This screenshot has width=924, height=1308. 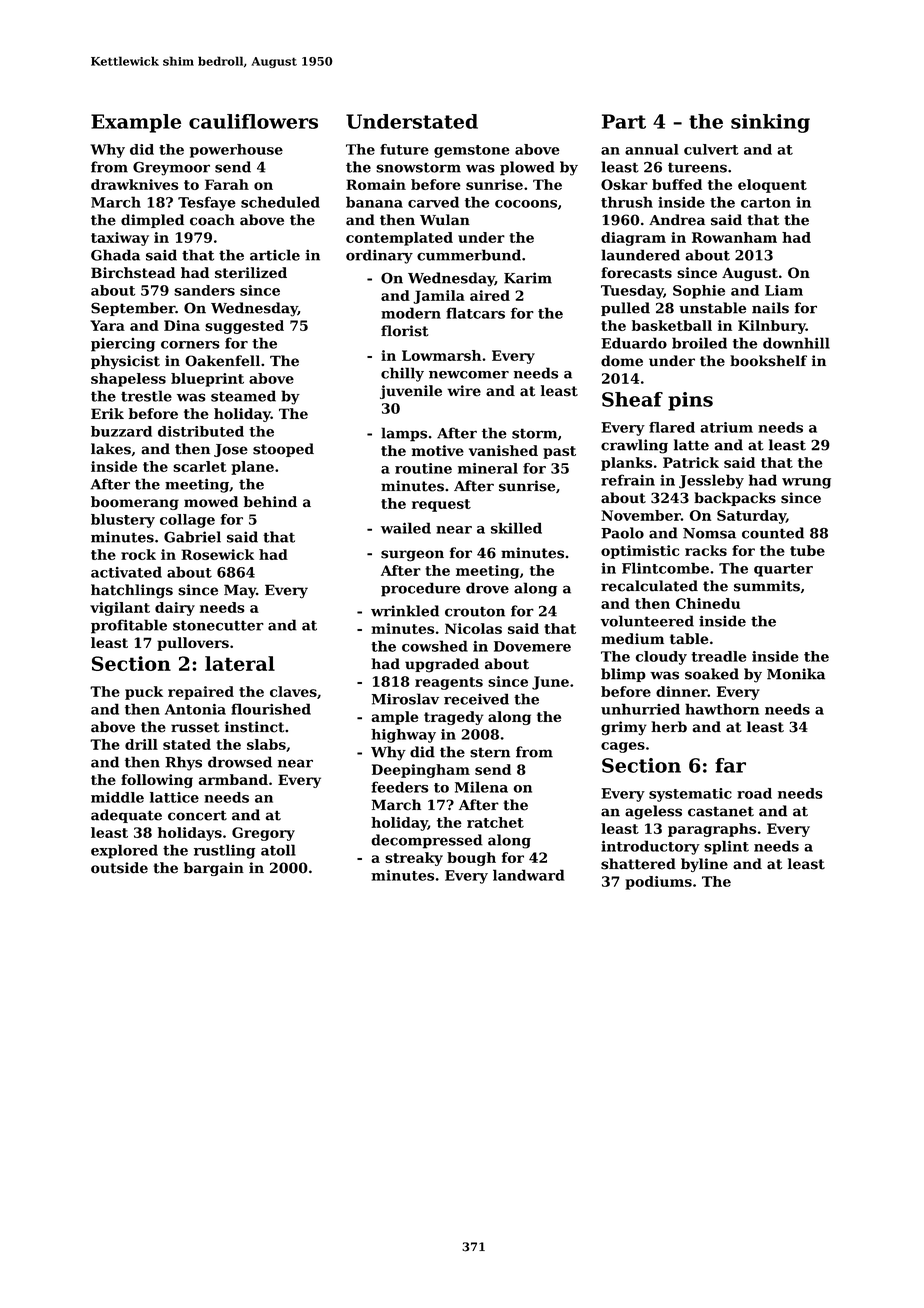 What do you see at coordinates (490, 752) in the screenshot?
I see `stern` at bounding box center [490, 752].
